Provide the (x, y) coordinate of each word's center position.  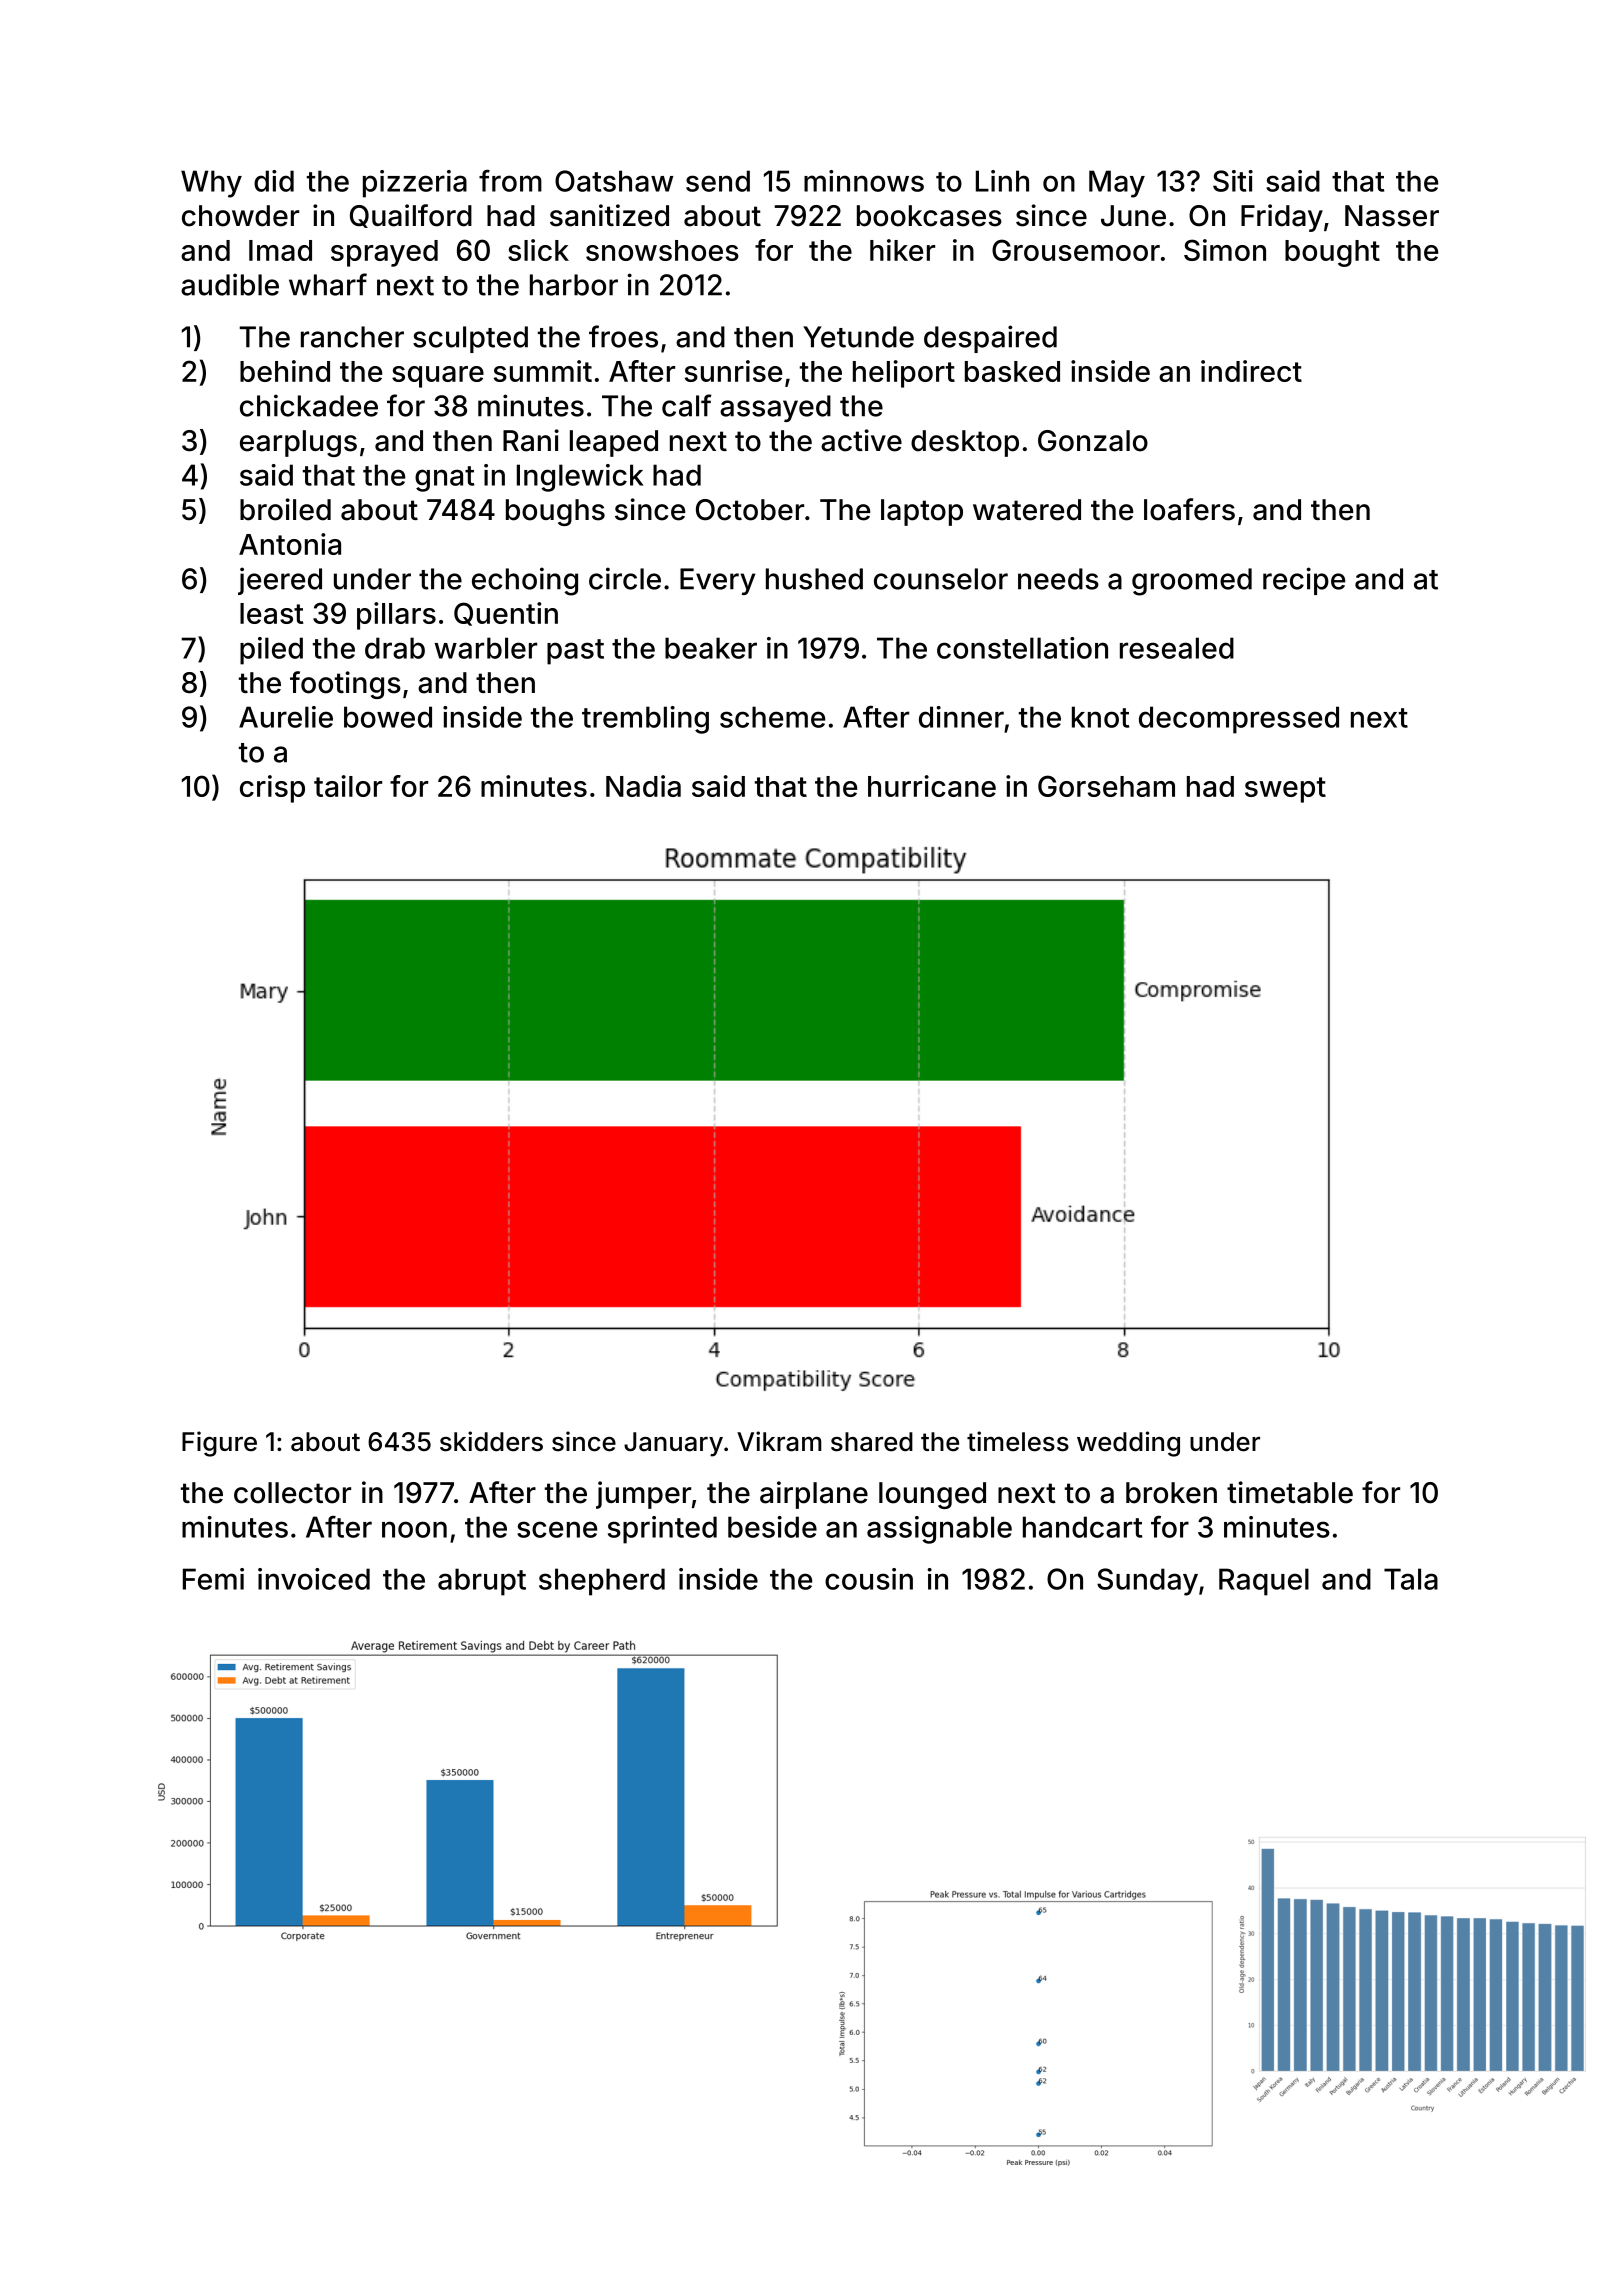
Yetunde (858, 337)
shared (872, 1442)
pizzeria (415, 184)
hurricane (932, 786)
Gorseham (1106, 786)
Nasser (1392, 216)
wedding (1128, 1444)
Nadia (643, 786)
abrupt (482, 1582)
